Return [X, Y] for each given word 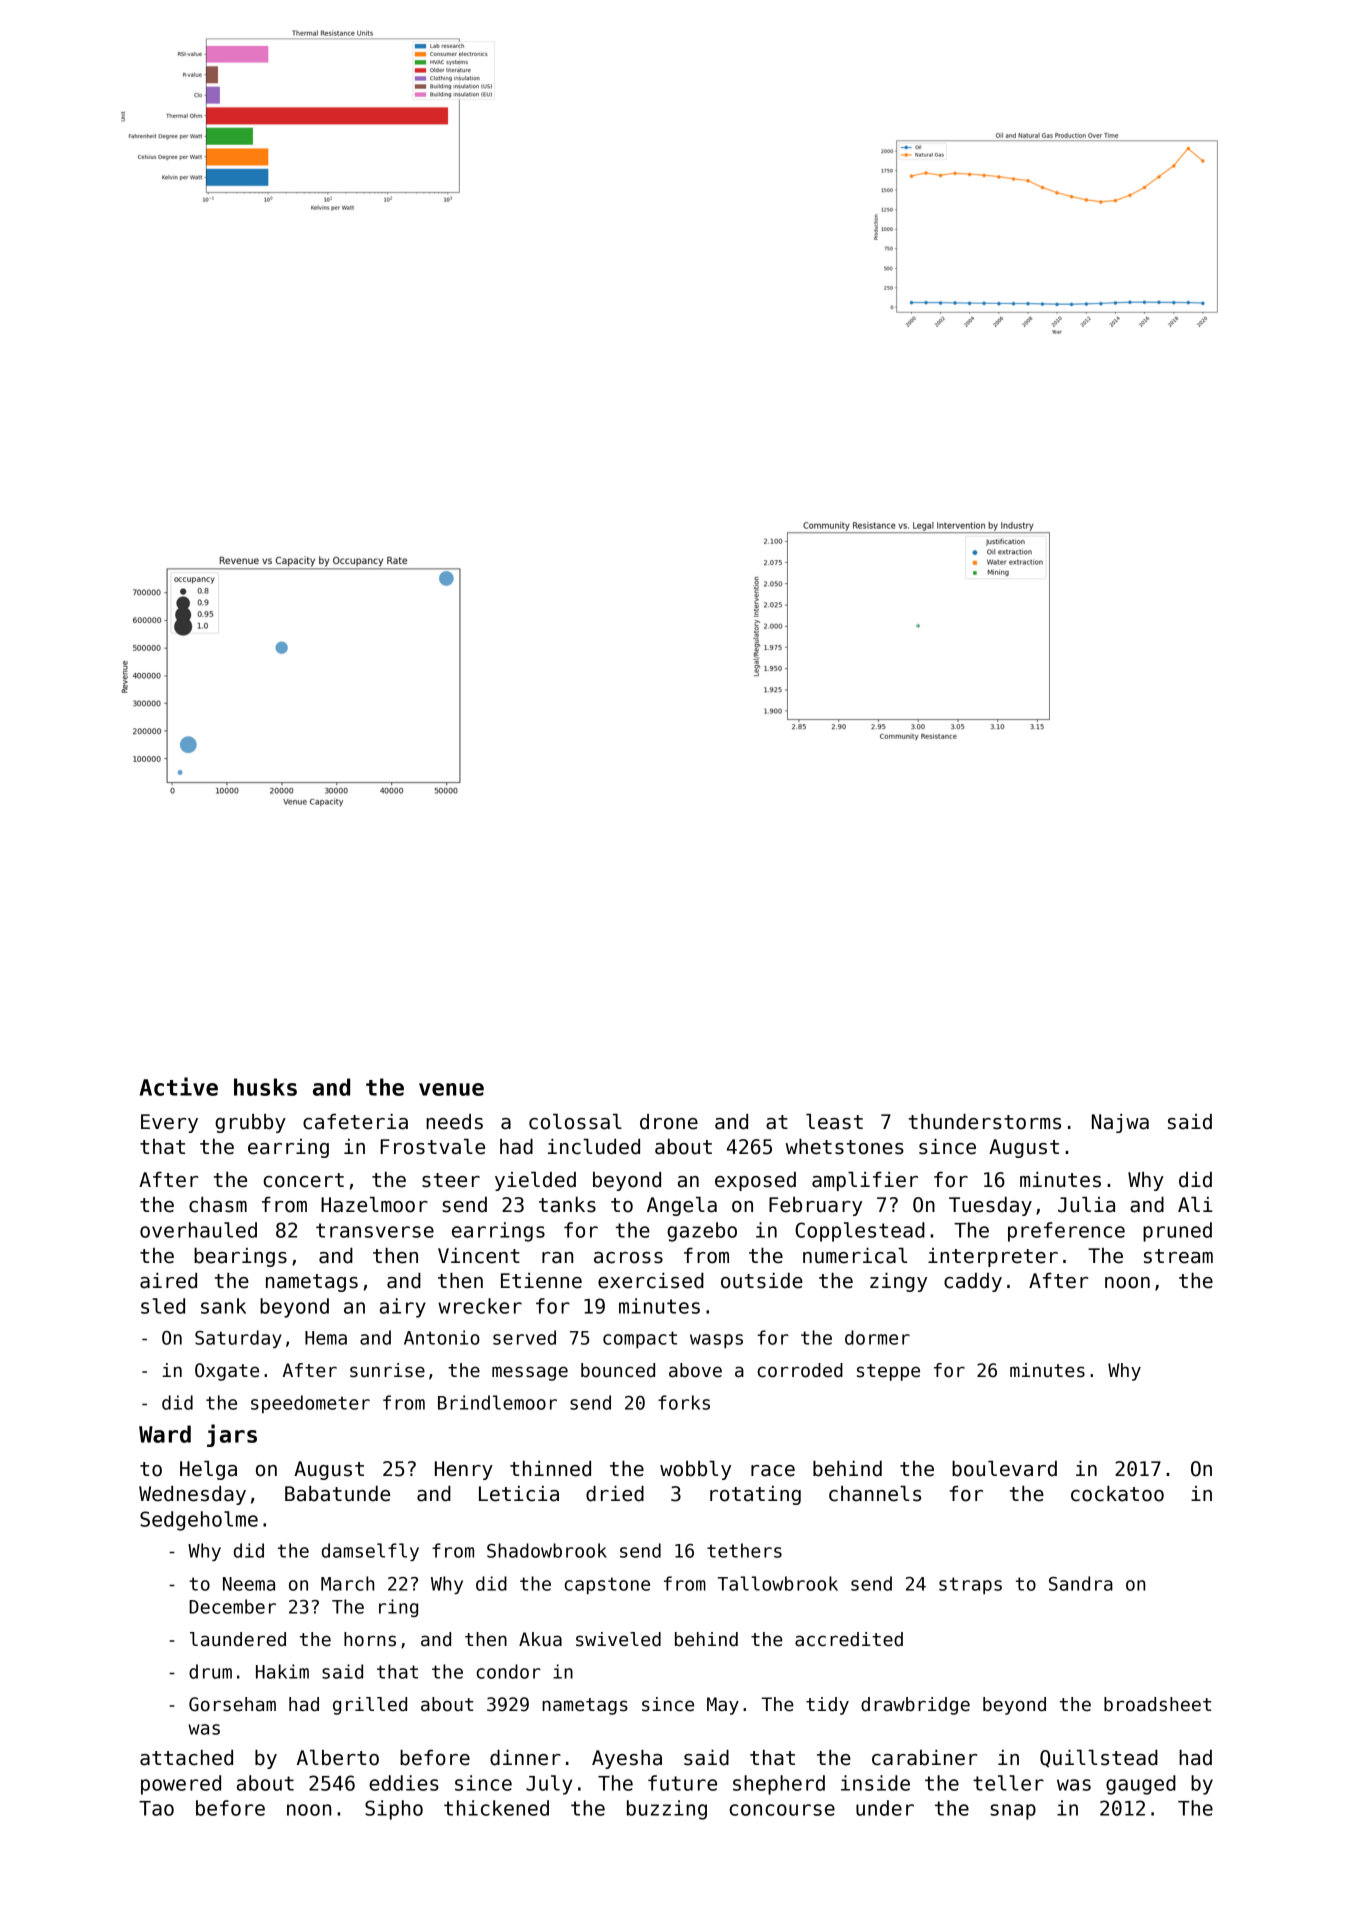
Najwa [1120, 1123]
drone [669, 1122]
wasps [716, 1341]
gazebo [702, 1232]
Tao [156, 1808]
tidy [827, 1706]
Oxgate [227, 1372]
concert [303, 1180]
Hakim [282, 1671]
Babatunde [337, 1494]
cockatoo [1117, 1494]
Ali [1195, 1204]
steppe [888, 1372]
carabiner [924, 1758]
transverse [375, 1230]
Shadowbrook [547, 1550]
